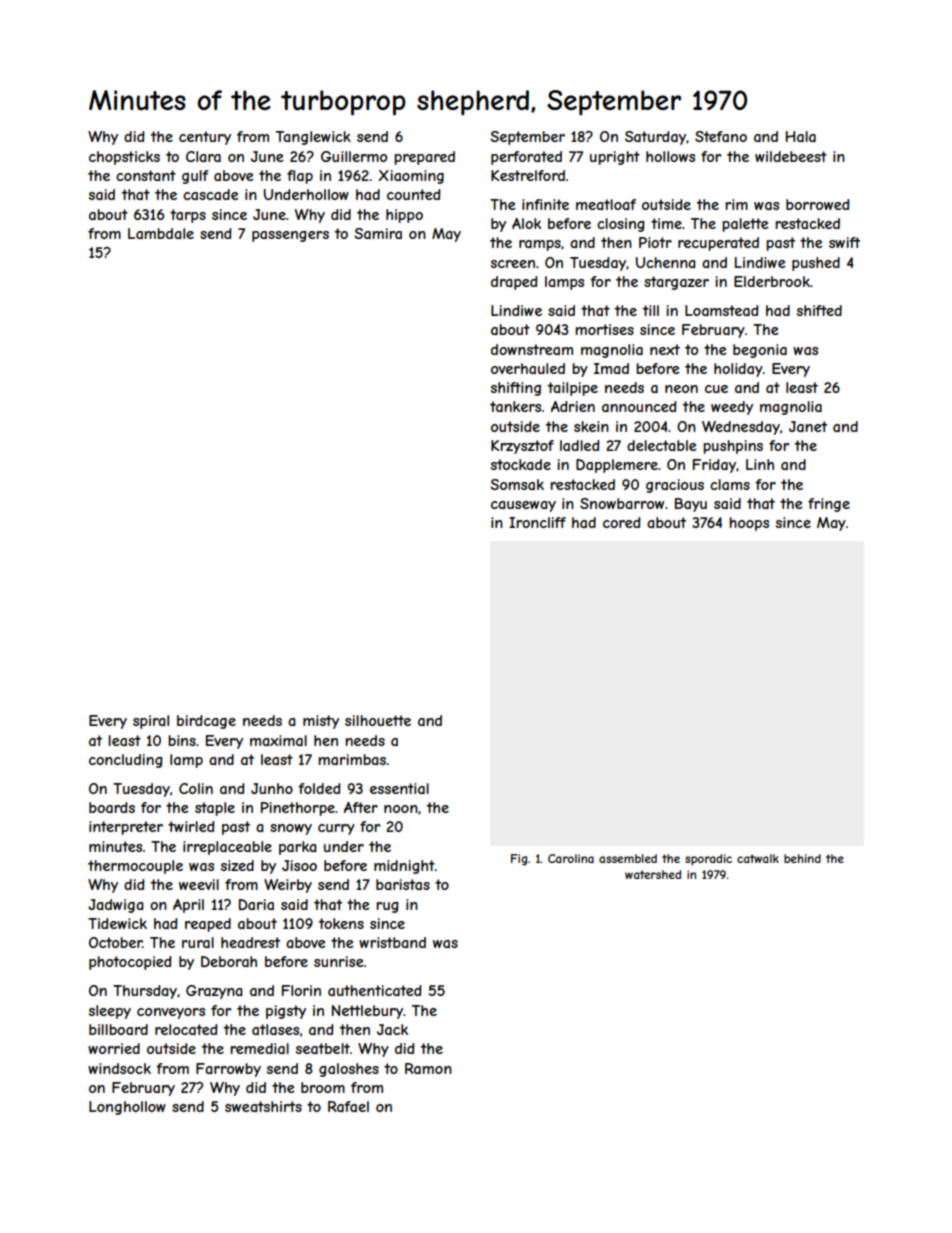  Describe the element at coordinates (378, 233) in the screenshot. I see `Samira` at that location.
